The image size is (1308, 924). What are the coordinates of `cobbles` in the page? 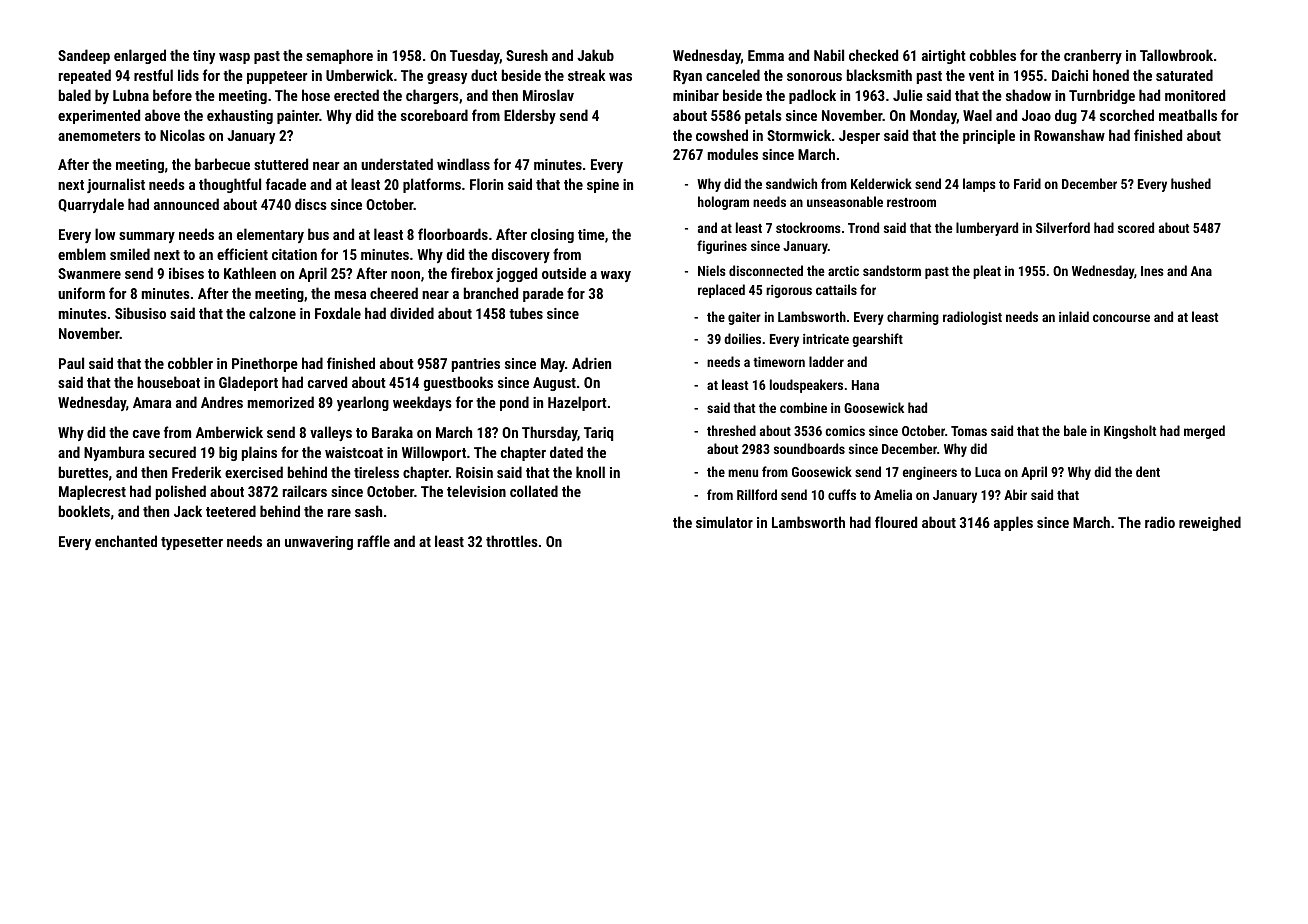 It's located at (993, 55).
